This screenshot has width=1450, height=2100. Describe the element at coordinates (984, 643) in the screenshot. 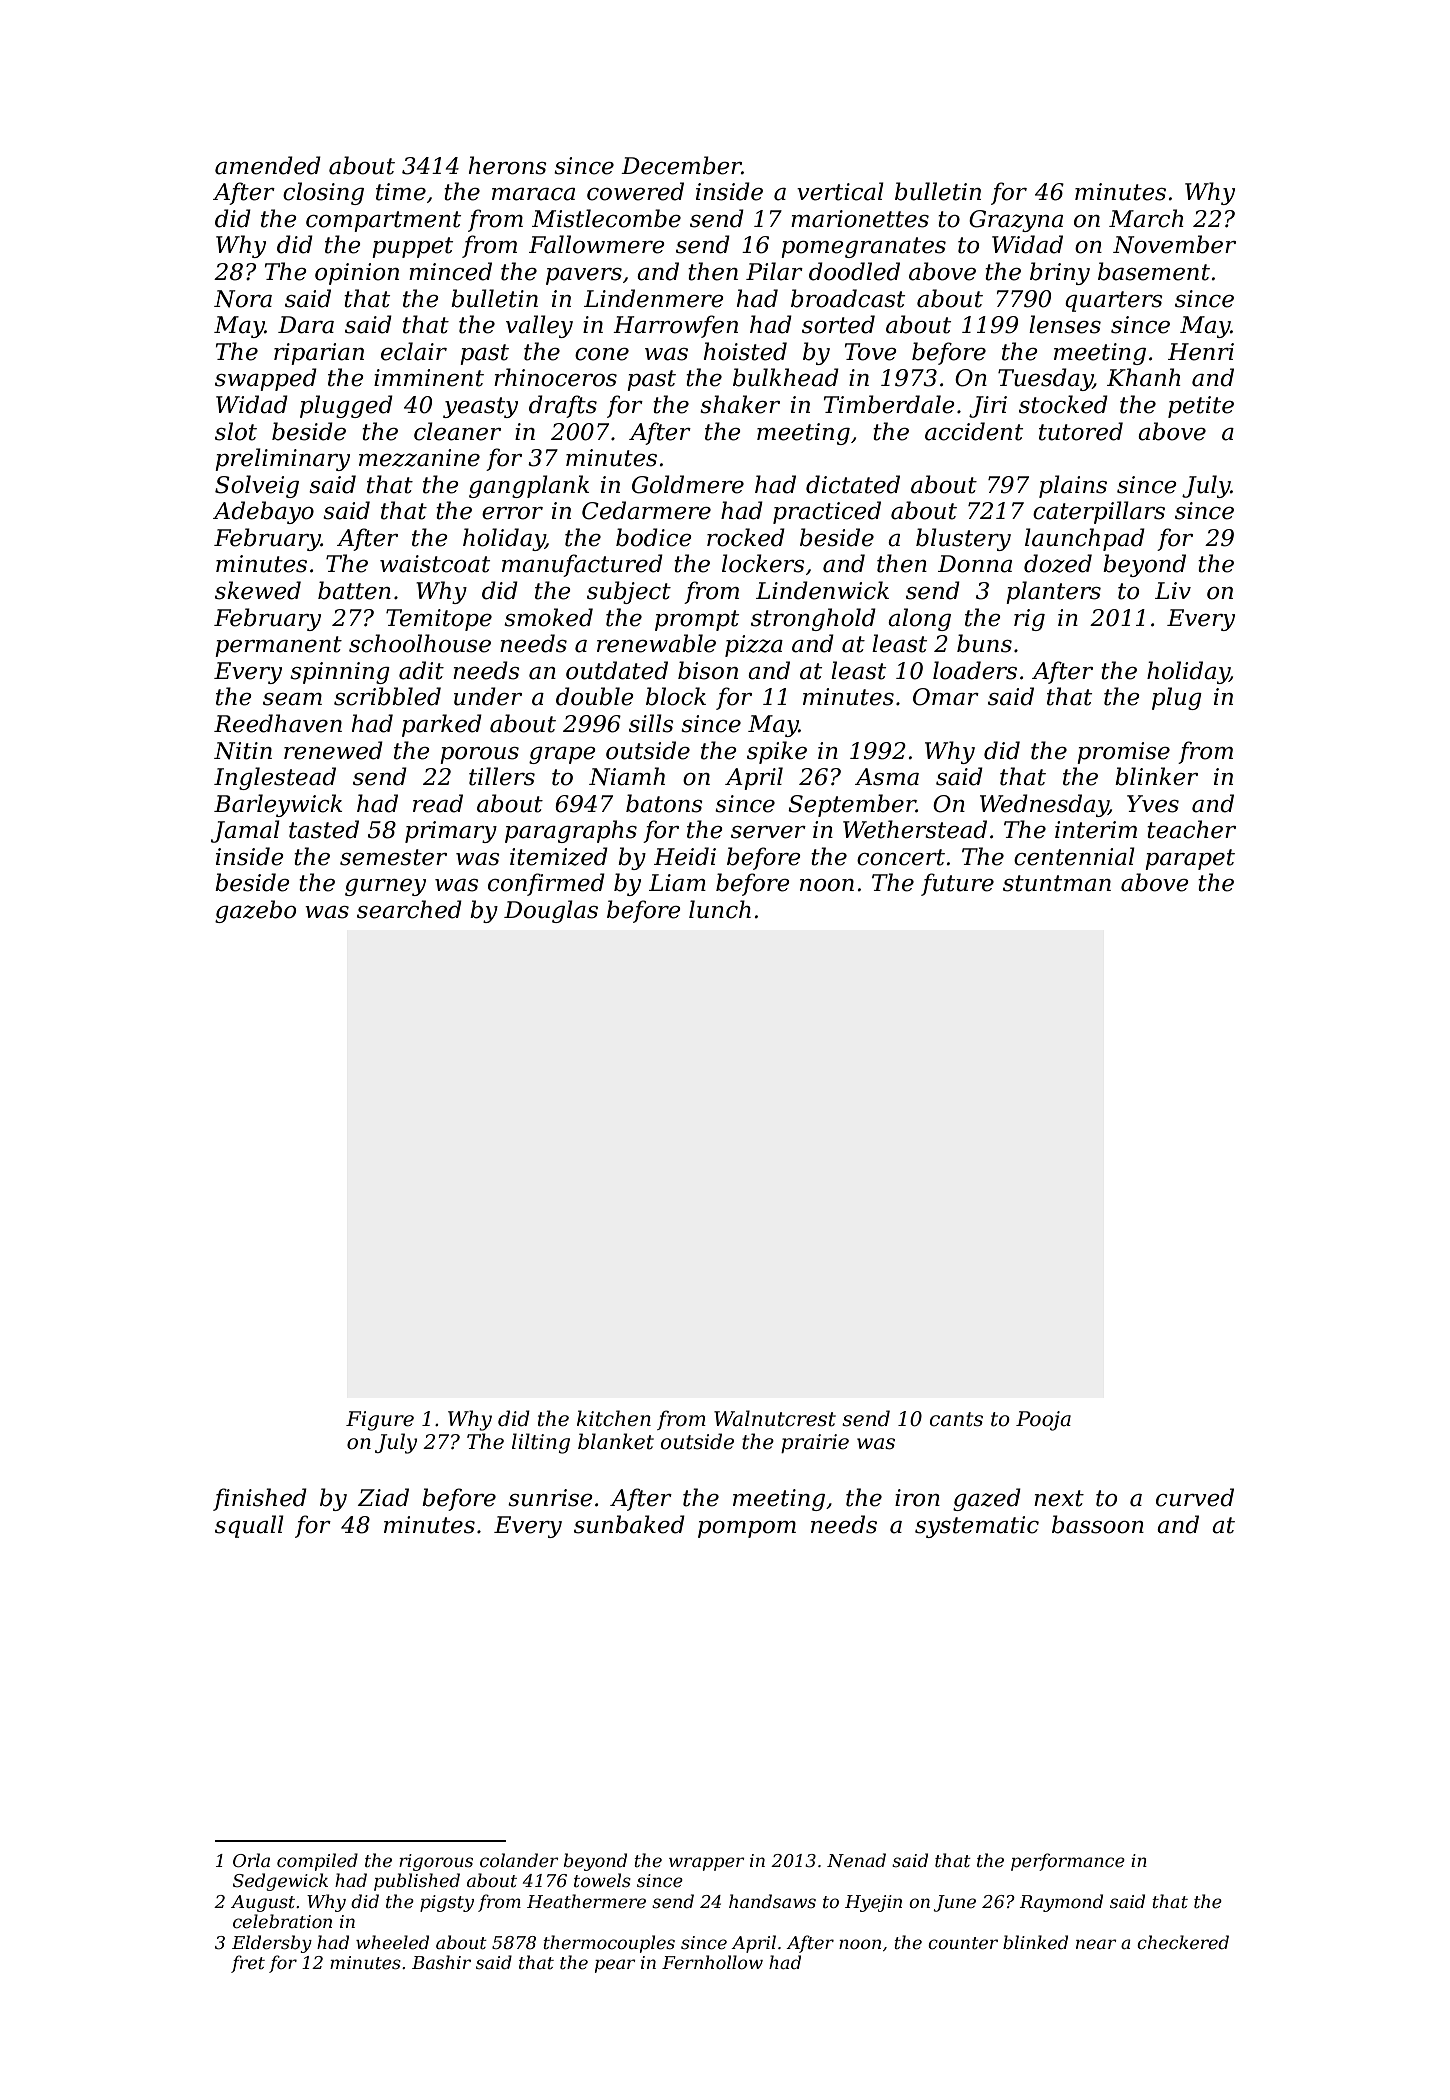

I see `buns` at that location.
